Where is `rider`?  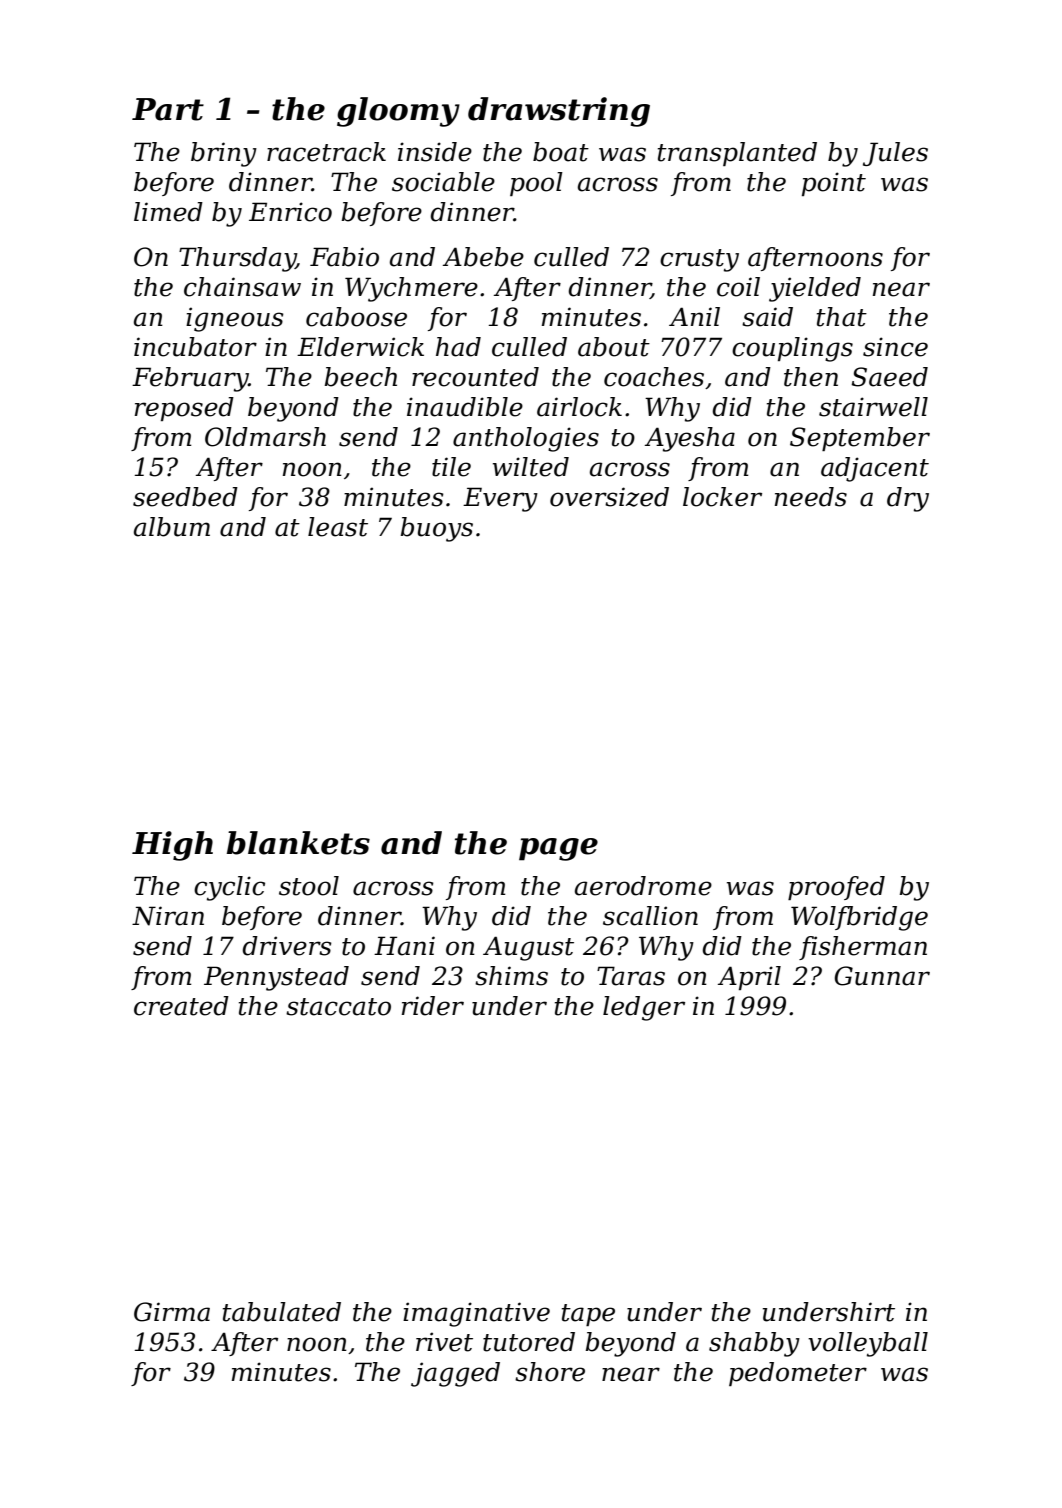 rider is located at coordinates (433, 1006).
